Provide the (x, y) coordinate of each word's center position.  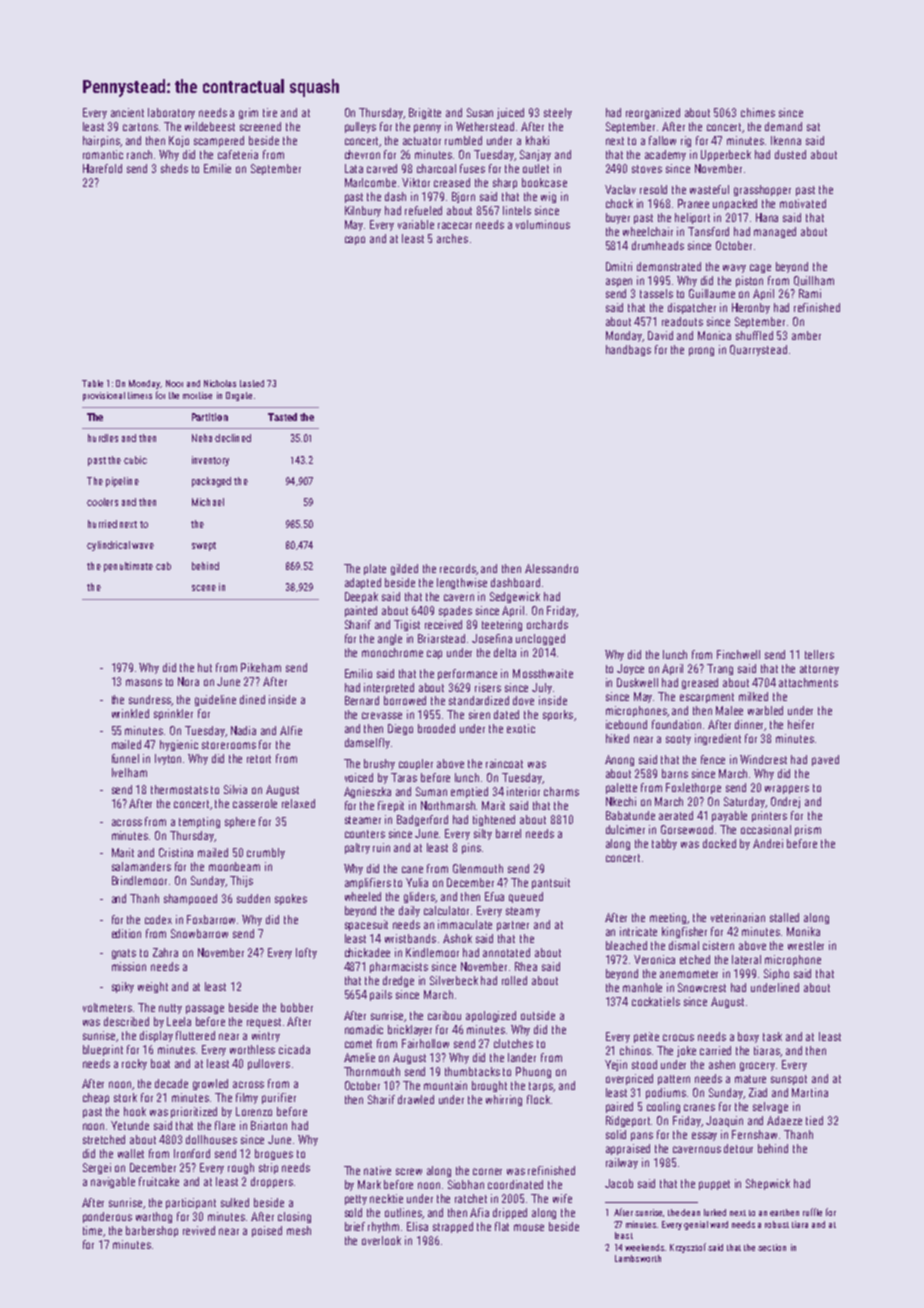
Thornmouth (372, 1071)
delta (505, 652)
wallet (131, 1153)
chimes (758, 112)
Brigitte (425, 113)
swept (204, 546)
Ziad (758, 1092)
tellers (819, 654)
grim (248, 113)
